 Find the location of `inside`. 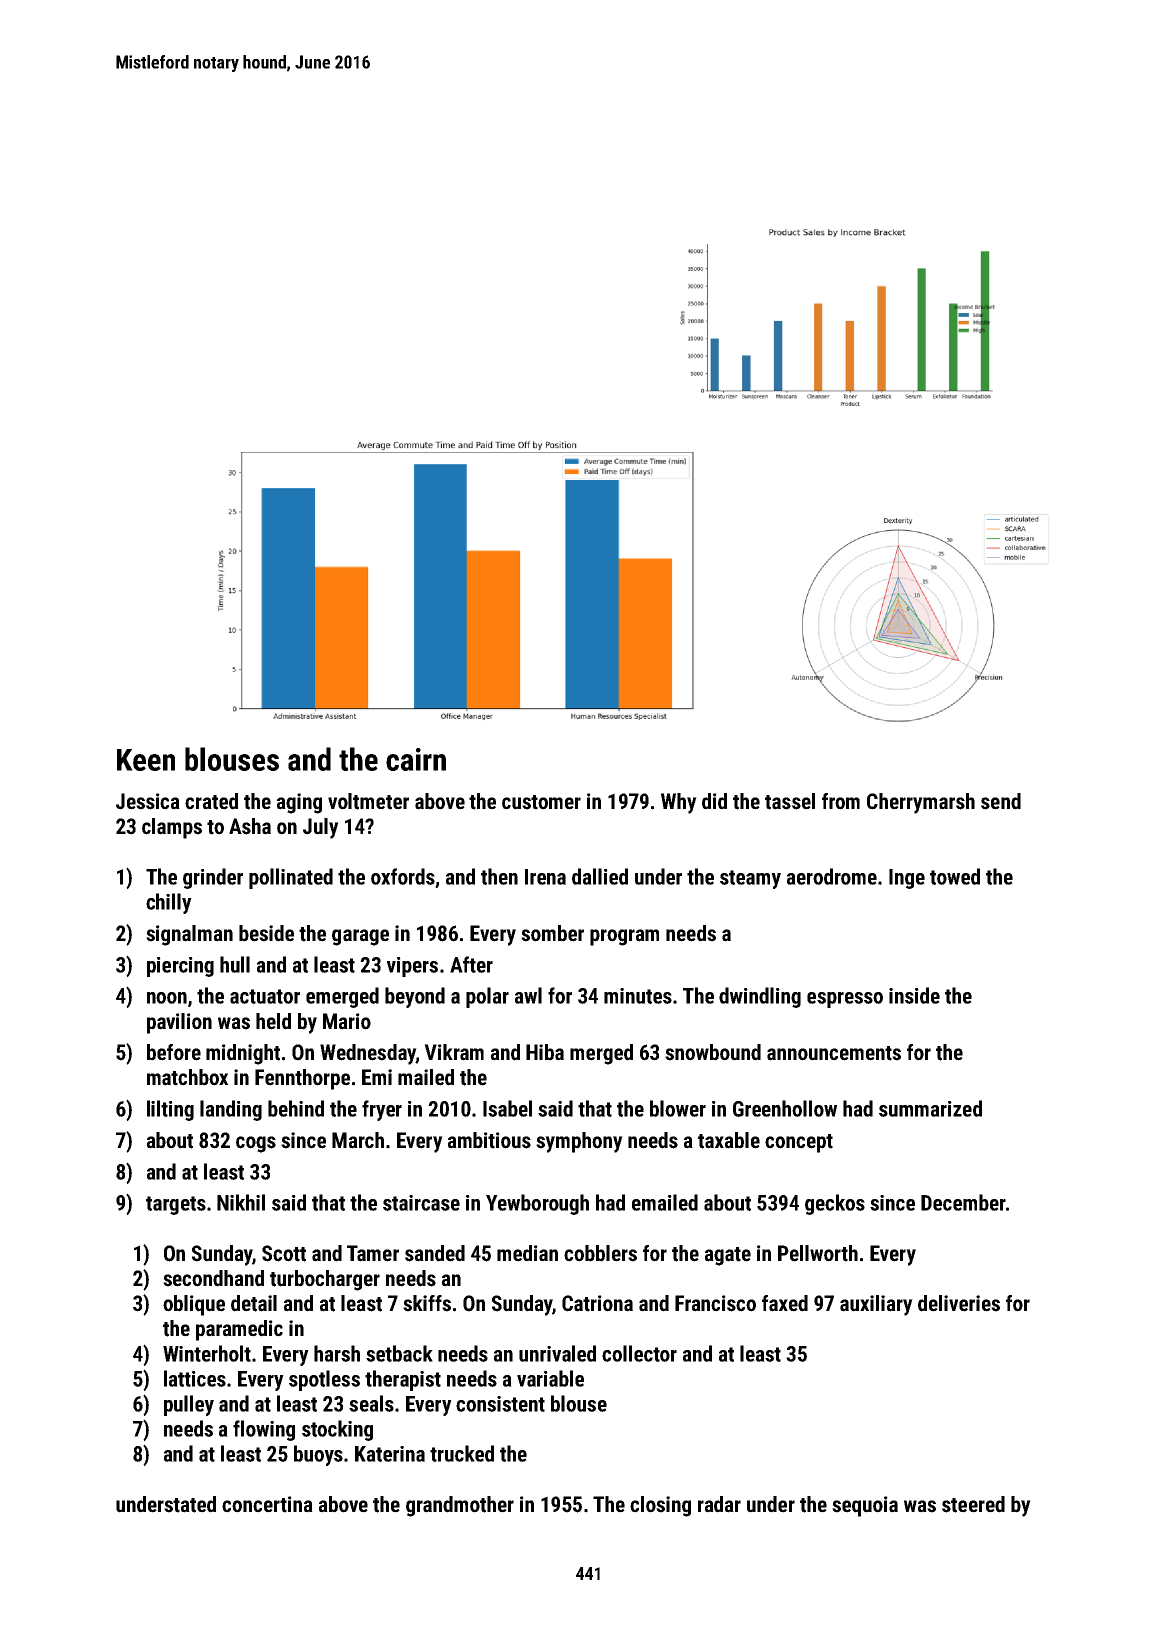

inside is located at coordinates (914, 995).
